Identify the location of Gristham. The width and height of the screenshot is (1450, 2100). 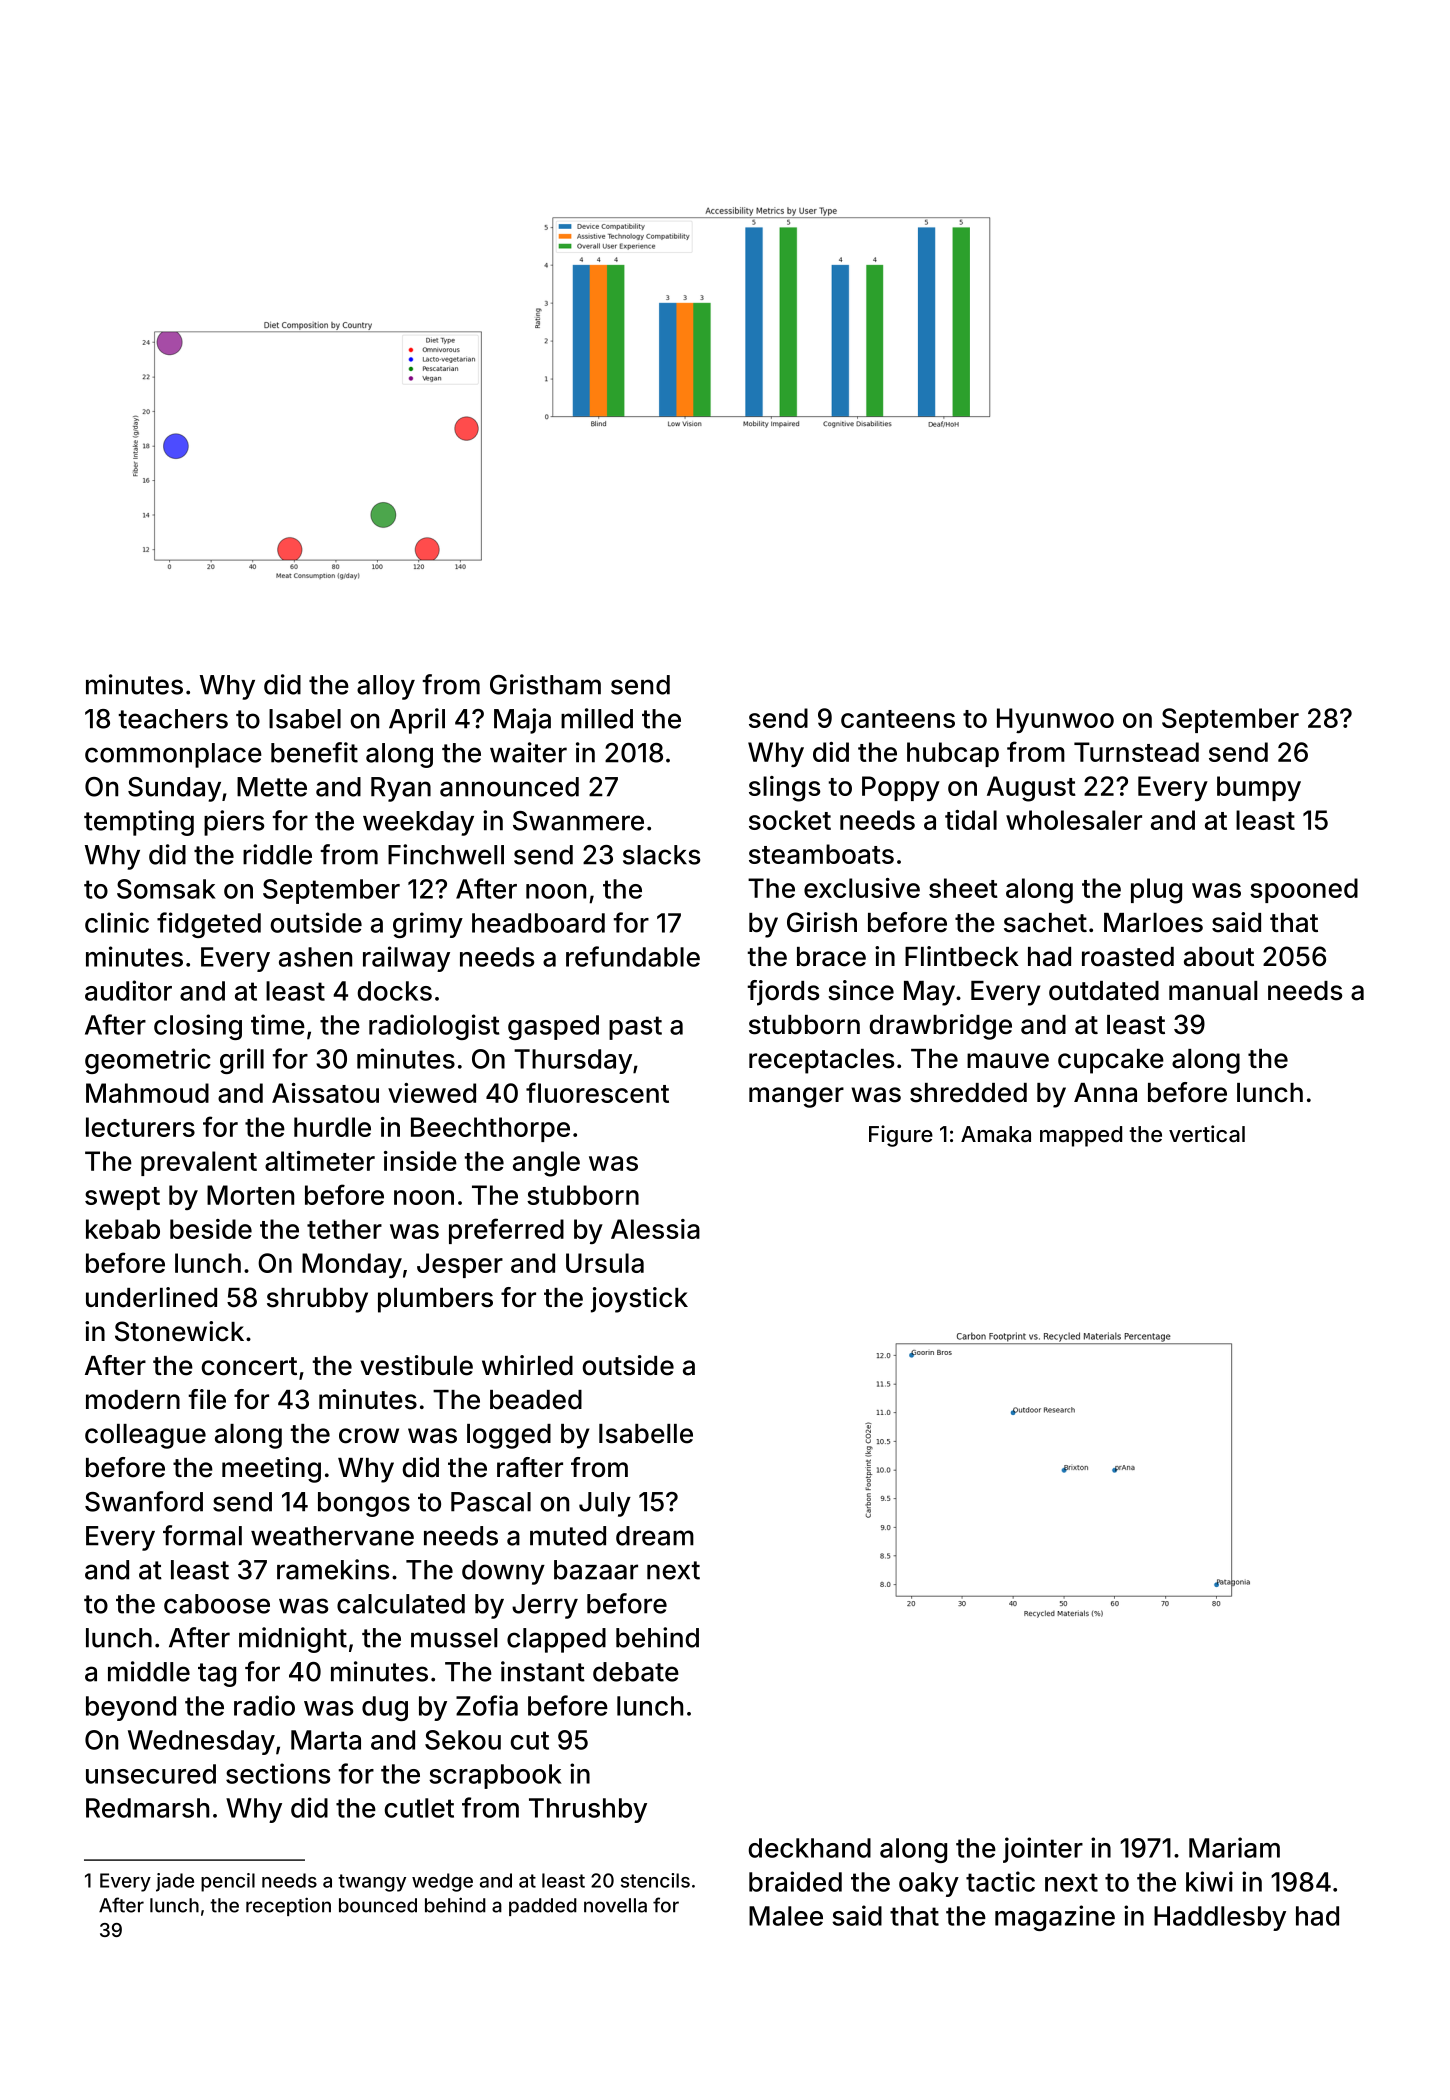
(545, 684).
